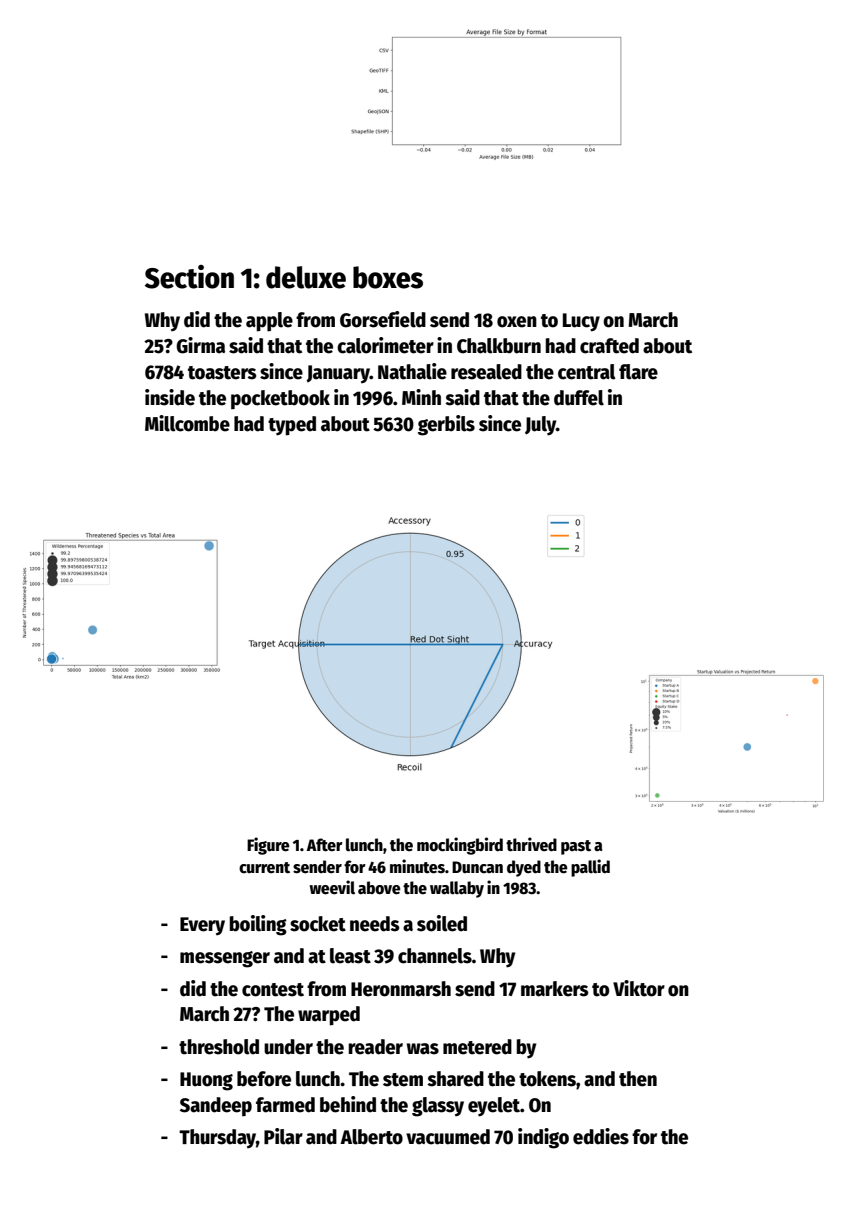 Image resolution: width=850 pixels, height=1205 pixels. I want to click on Section, so click(189, 277).
